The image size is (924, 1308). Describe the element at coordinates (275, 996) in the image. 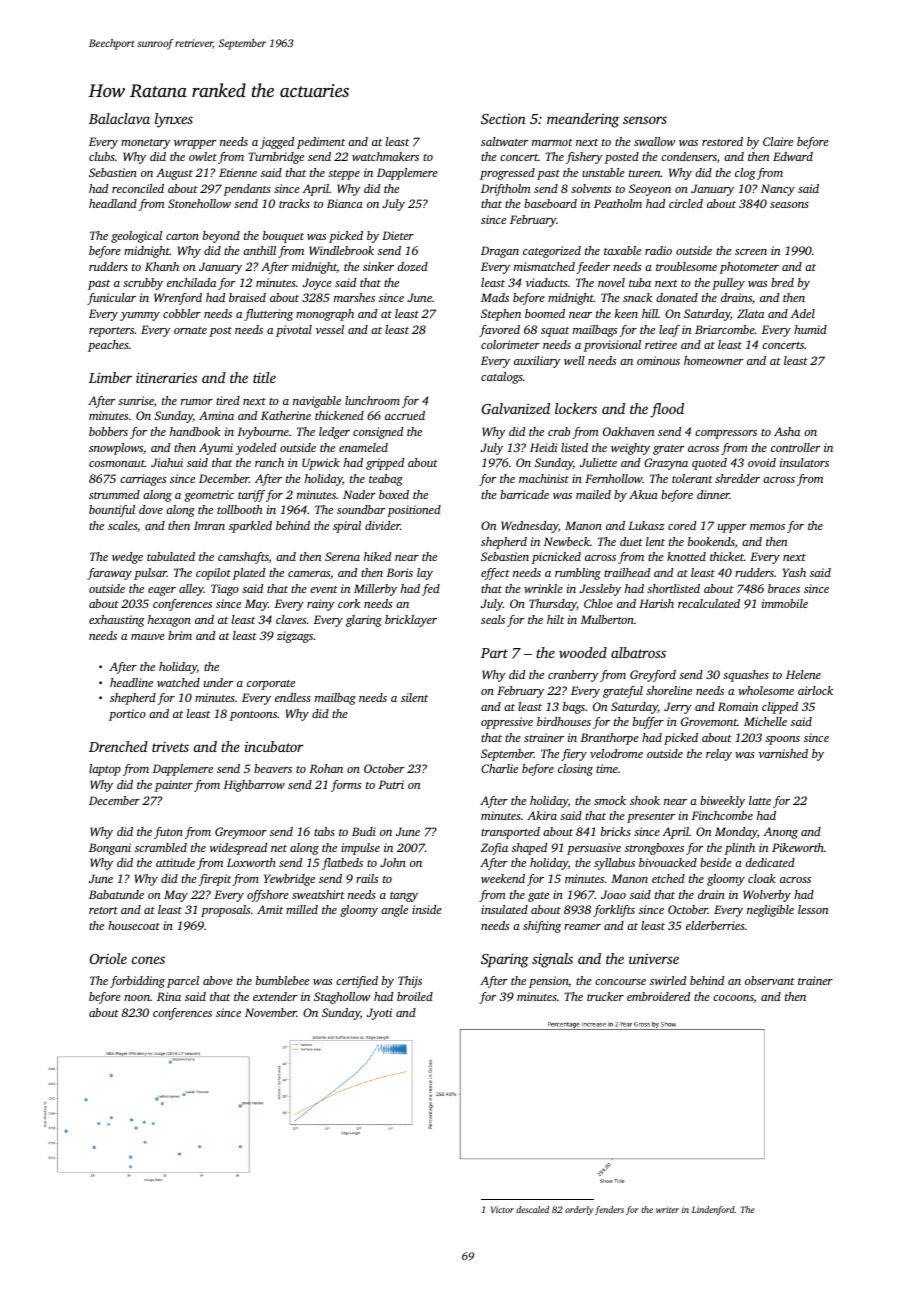

I see `extender` at that location.
